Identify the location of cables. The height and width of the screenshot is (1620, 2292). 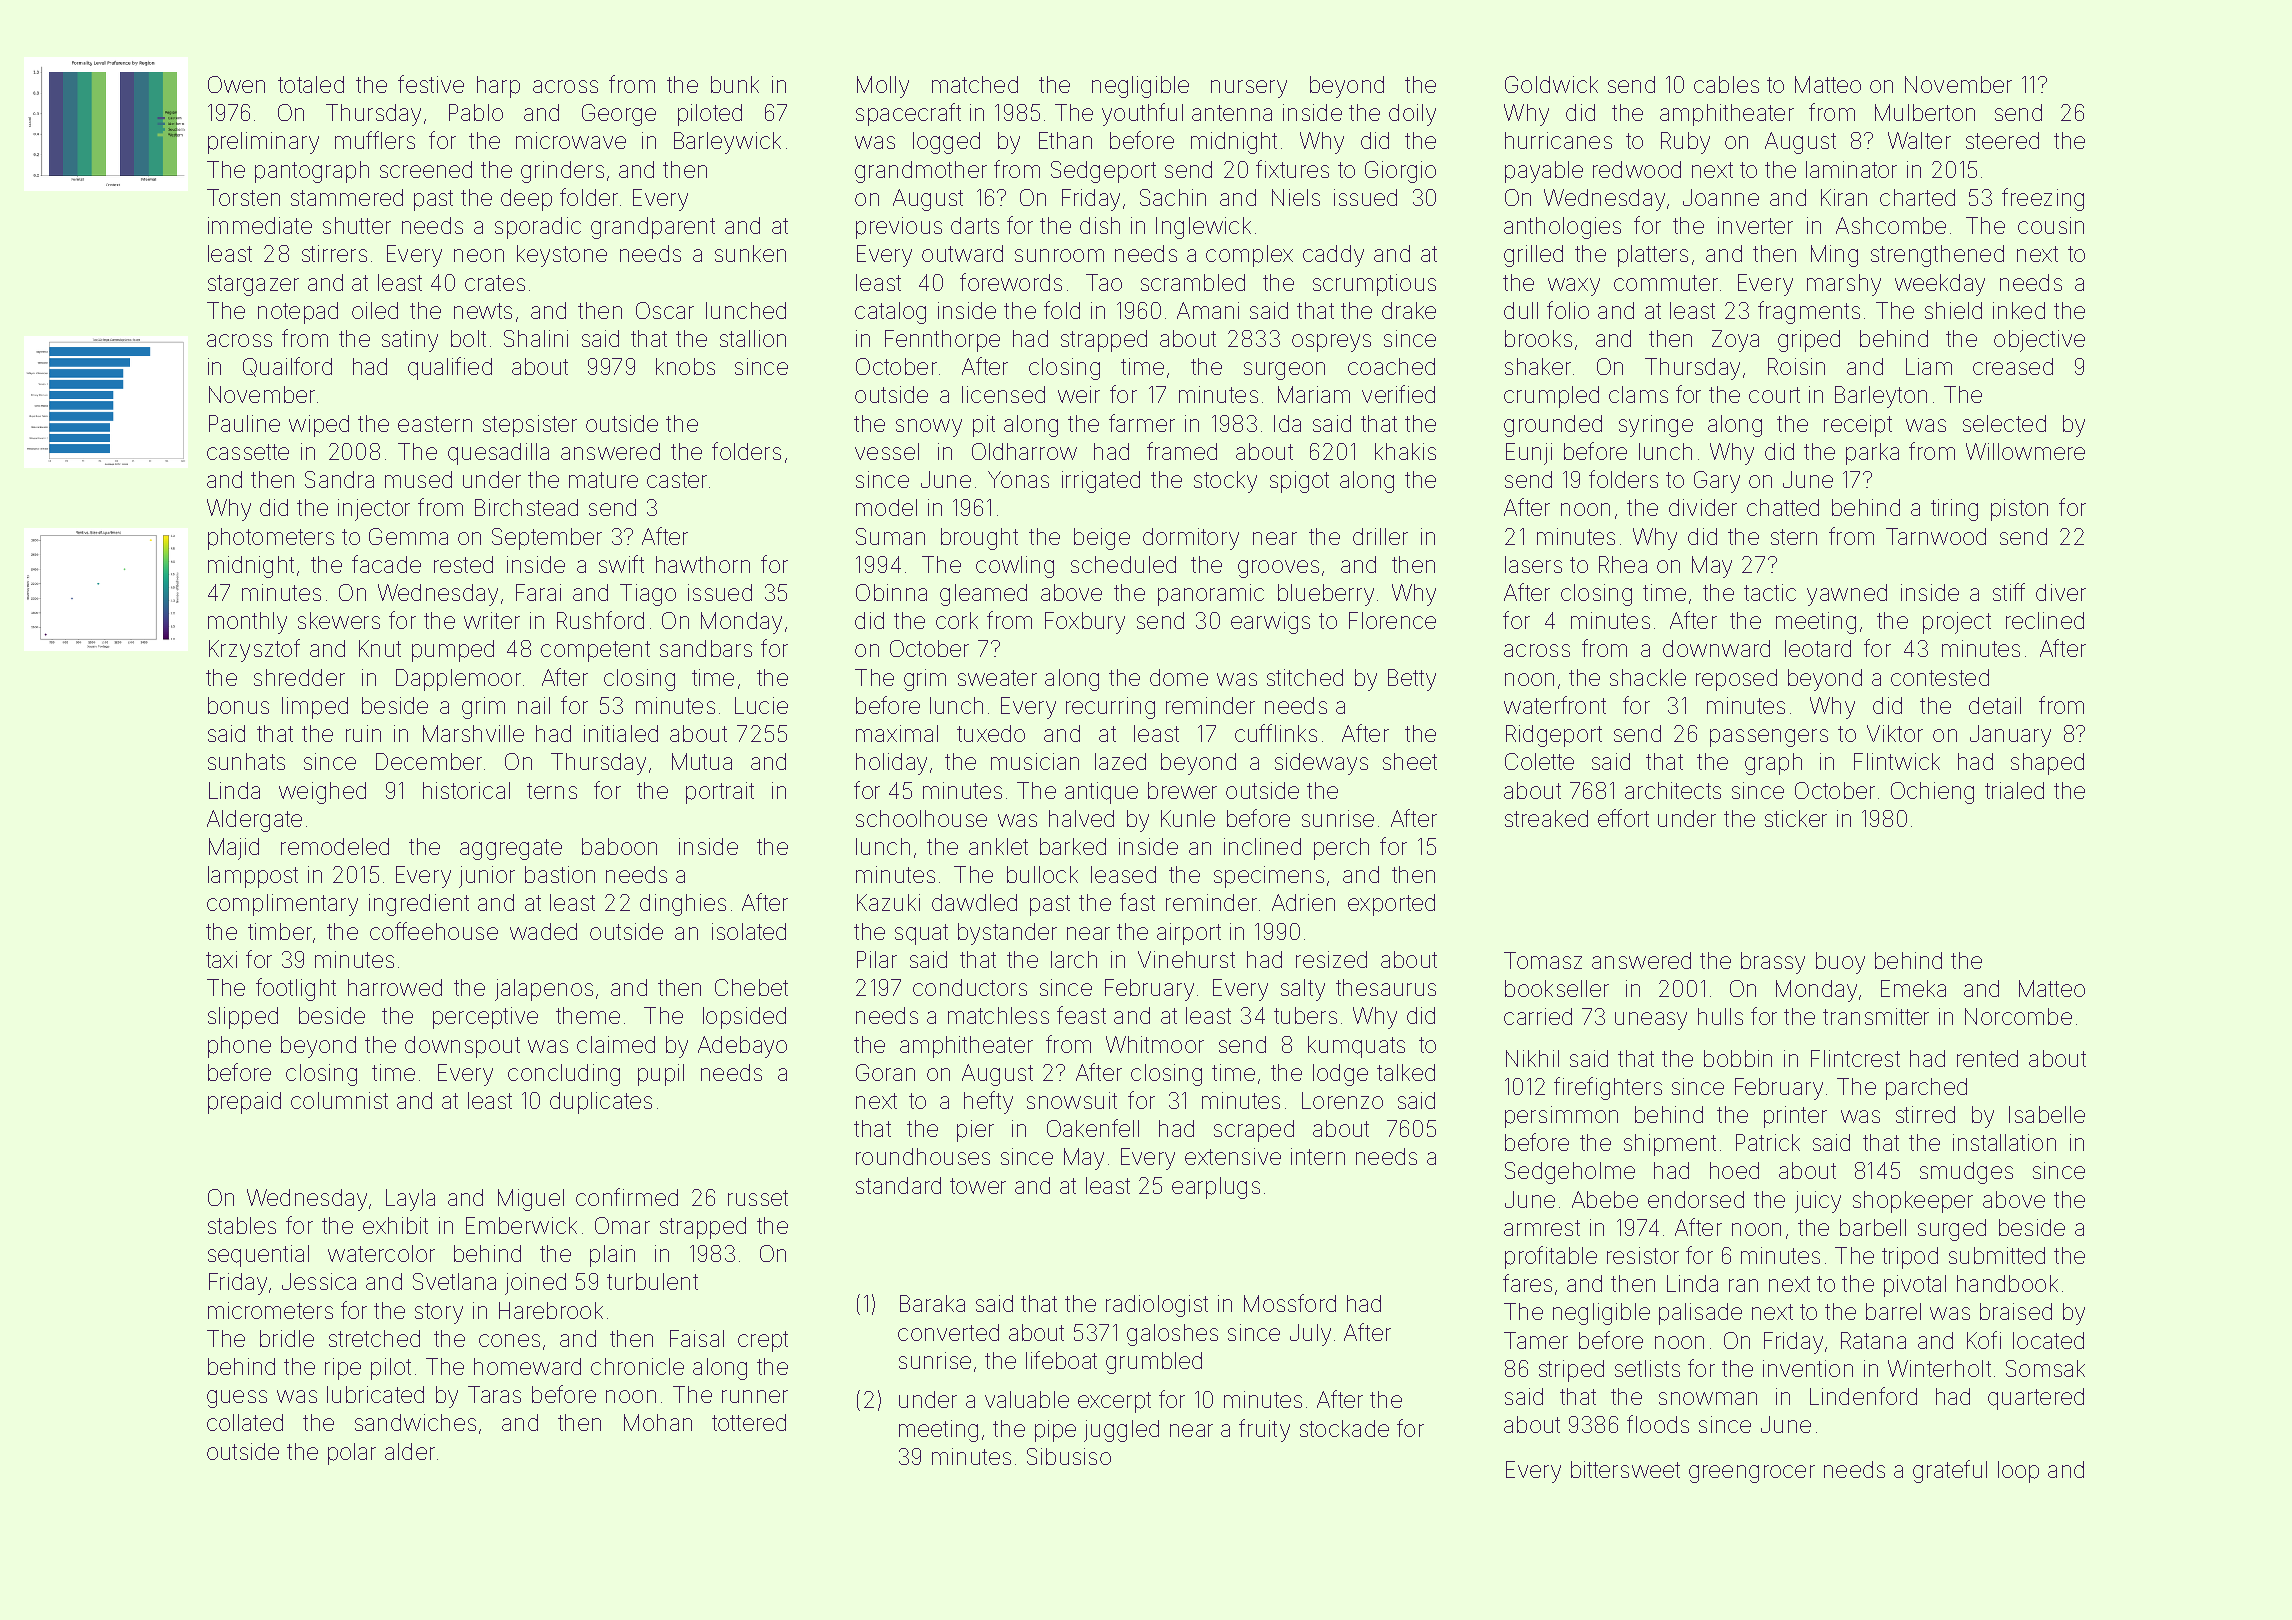
(1726, 84).
